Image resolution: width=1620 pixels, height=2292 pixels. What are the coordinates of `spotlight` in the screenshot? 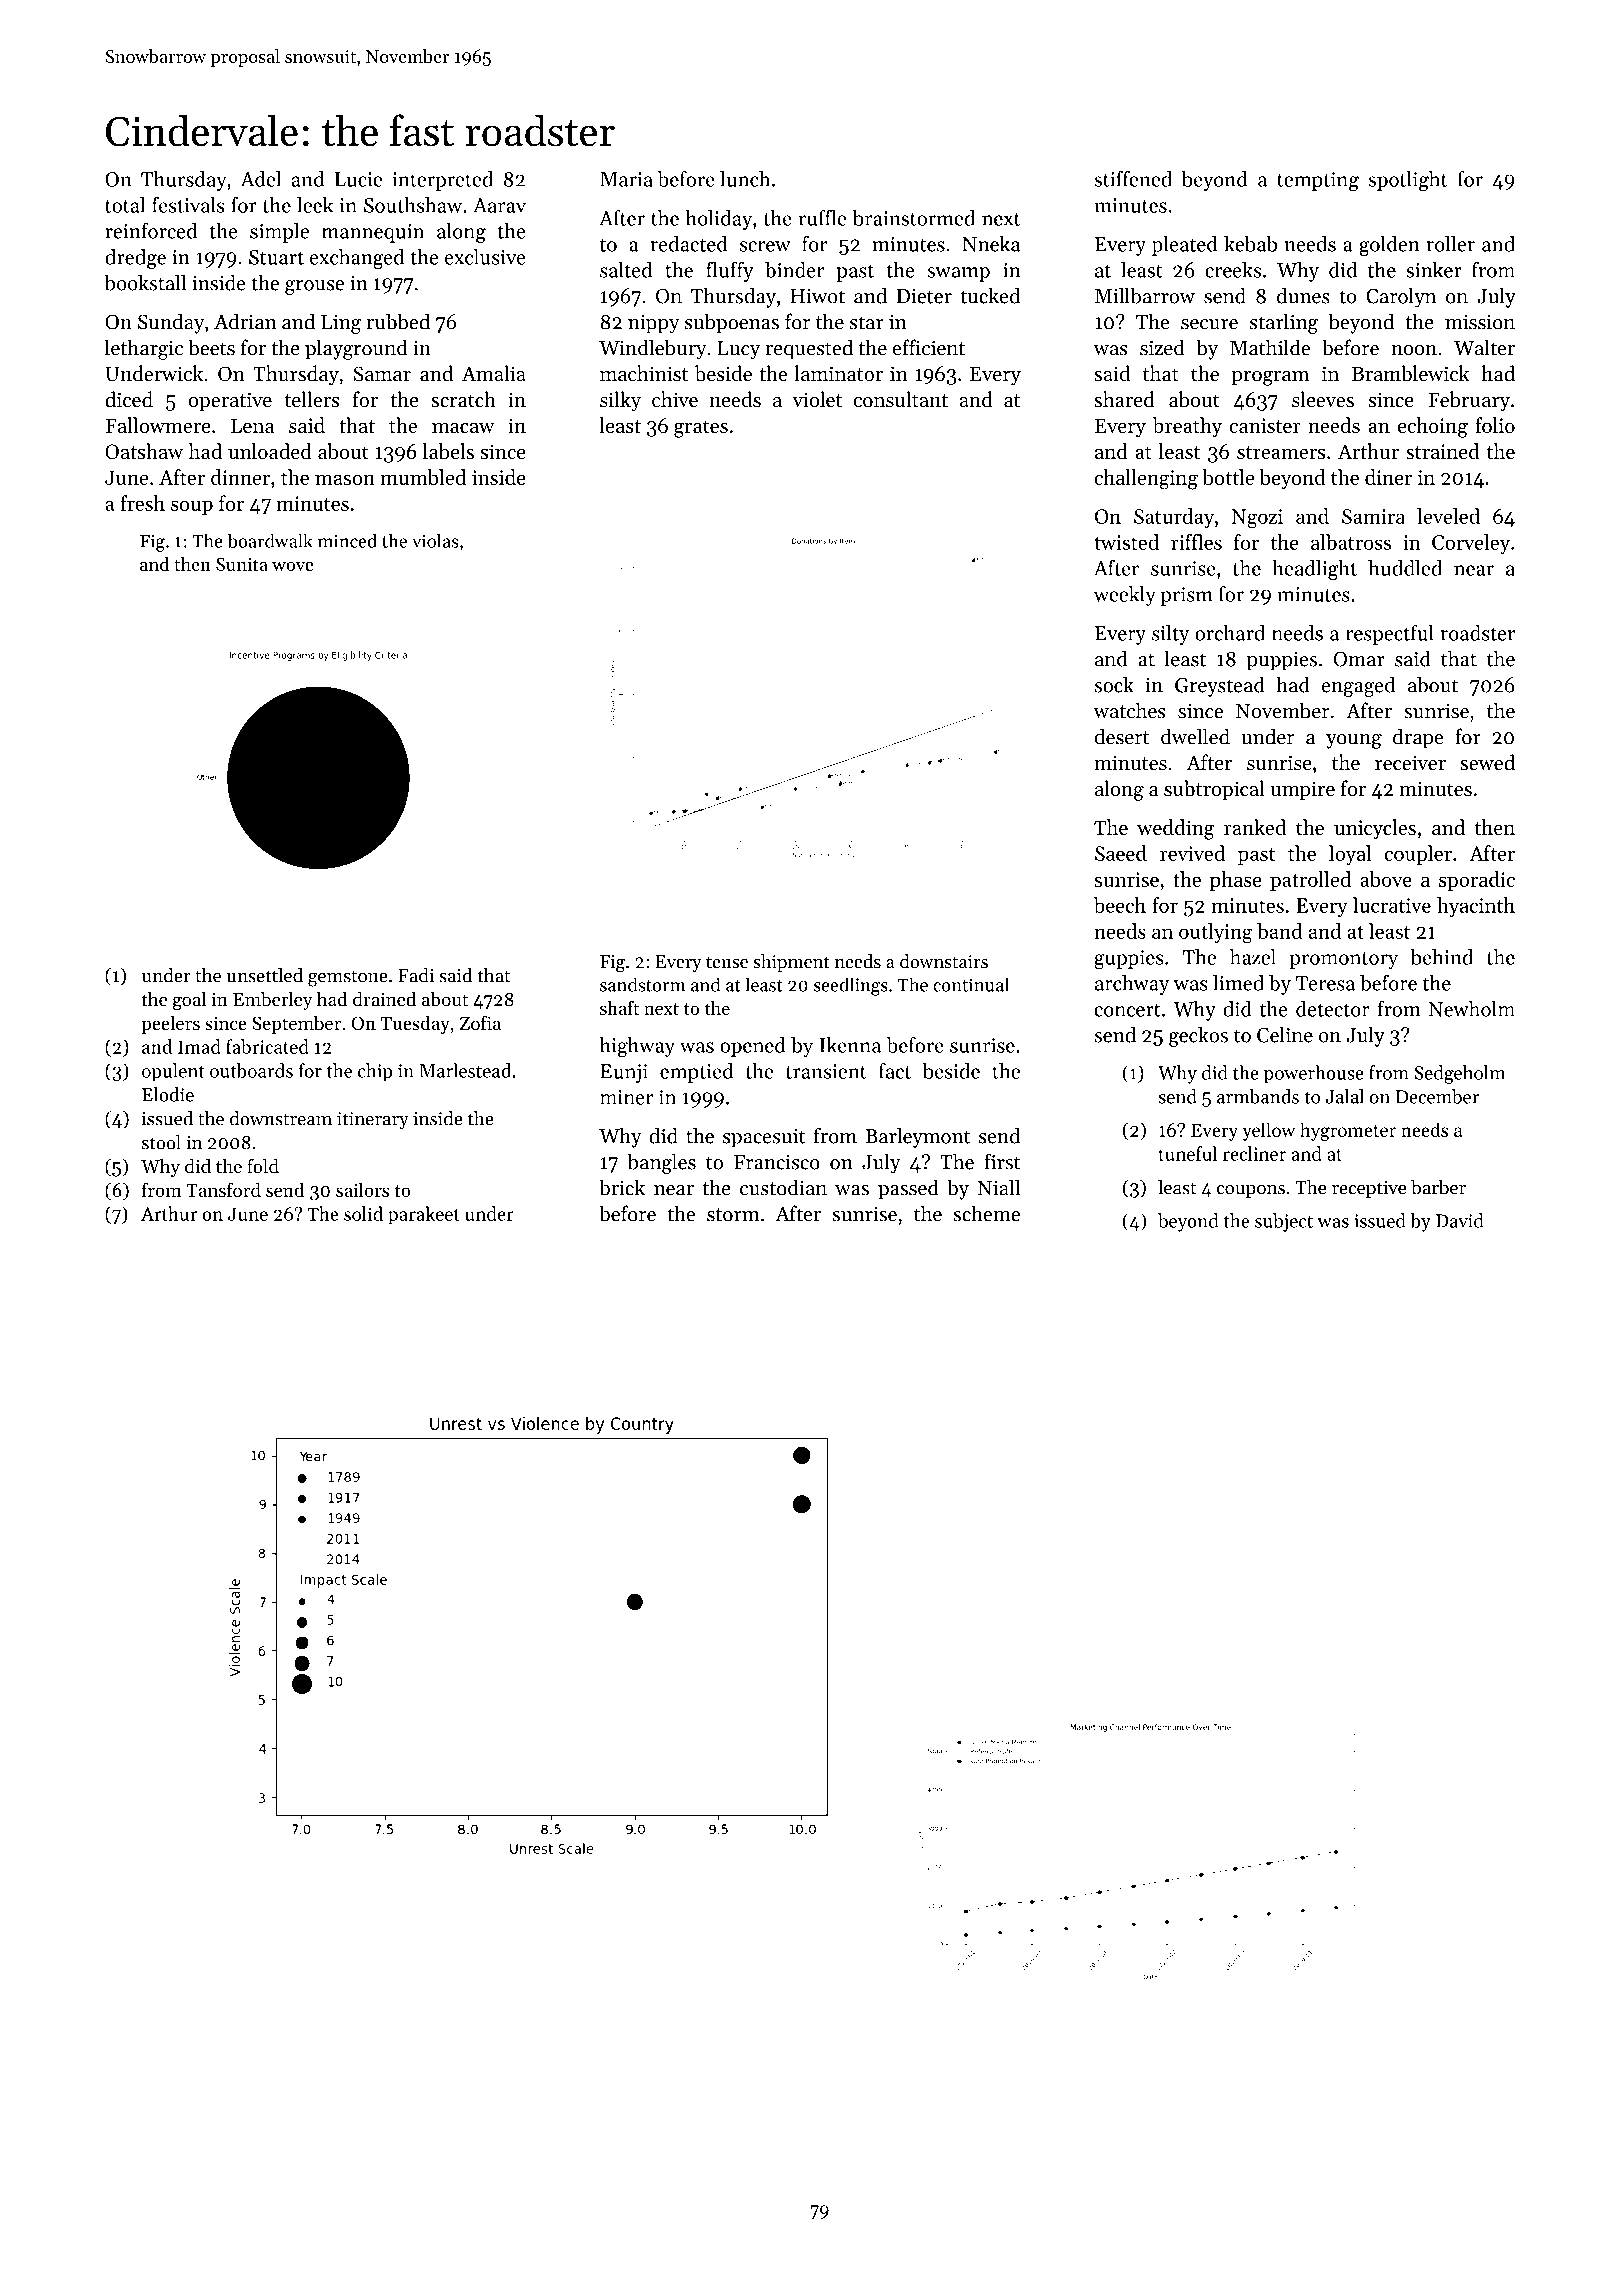 It's located at (1408, 181).
